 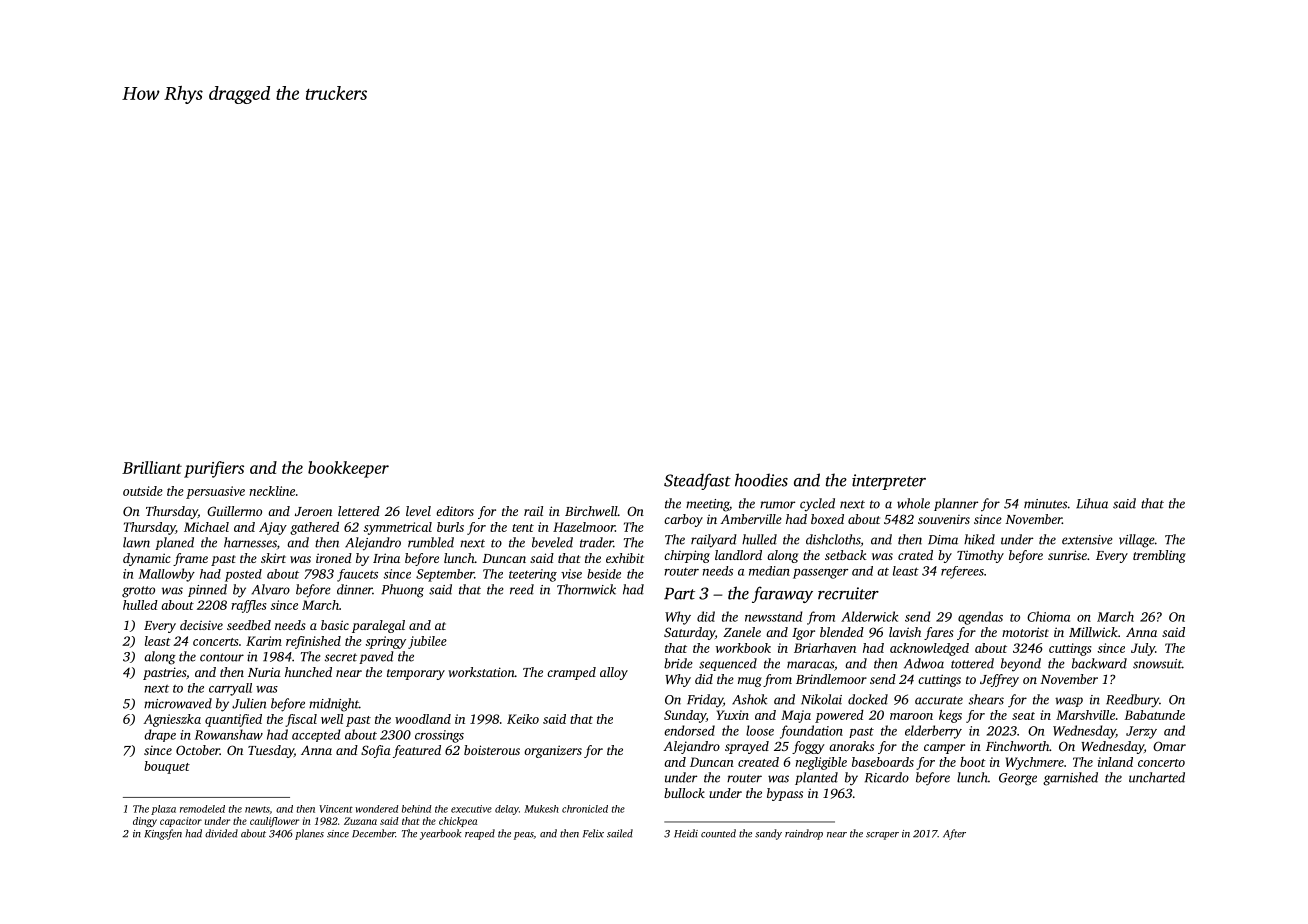 I want to click on Keiko, so click(x=523, y=719).
